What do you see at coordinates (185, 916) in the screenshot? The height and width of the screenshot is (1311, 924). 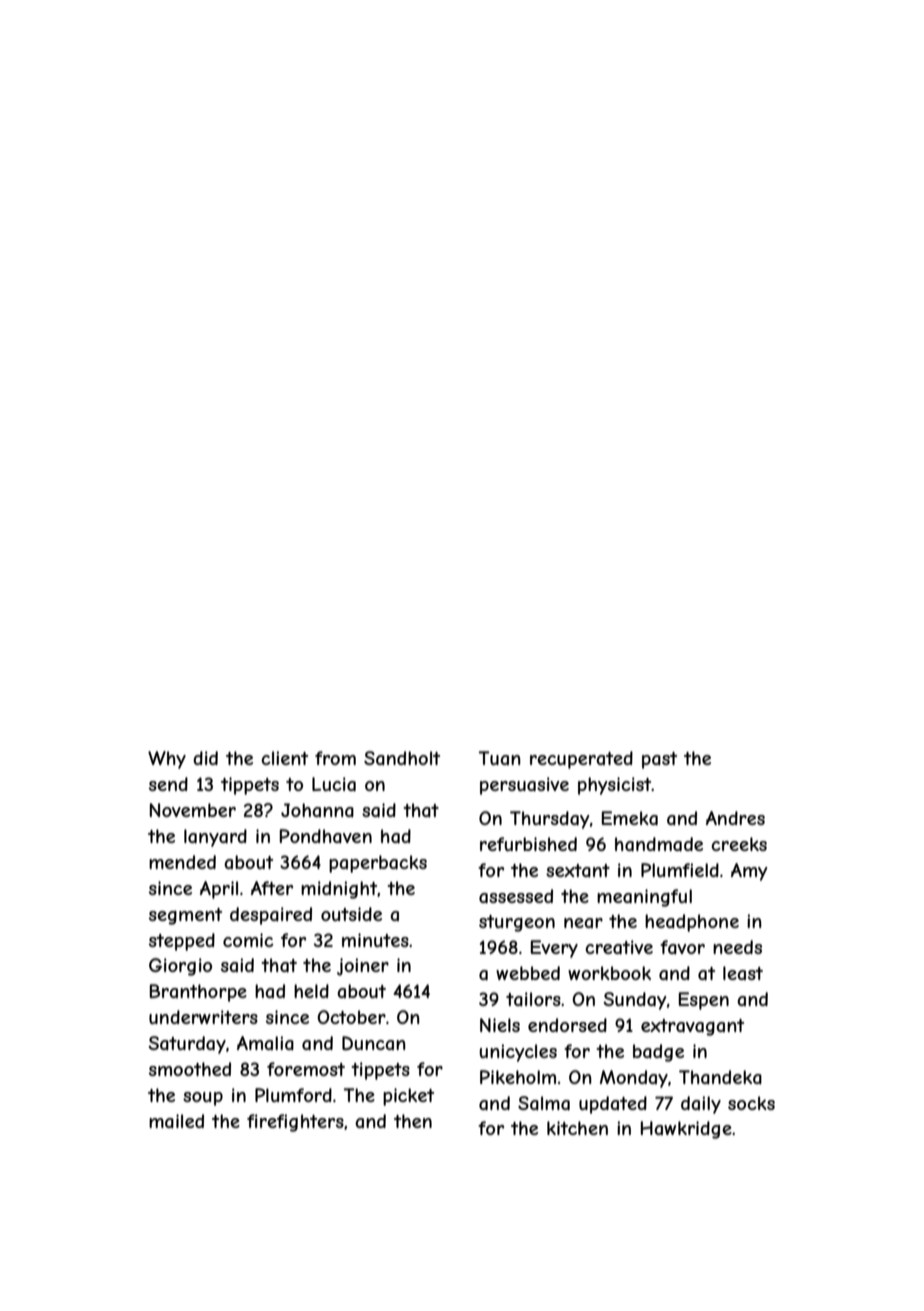 I see `segment` at bounding box center [185, 916].
